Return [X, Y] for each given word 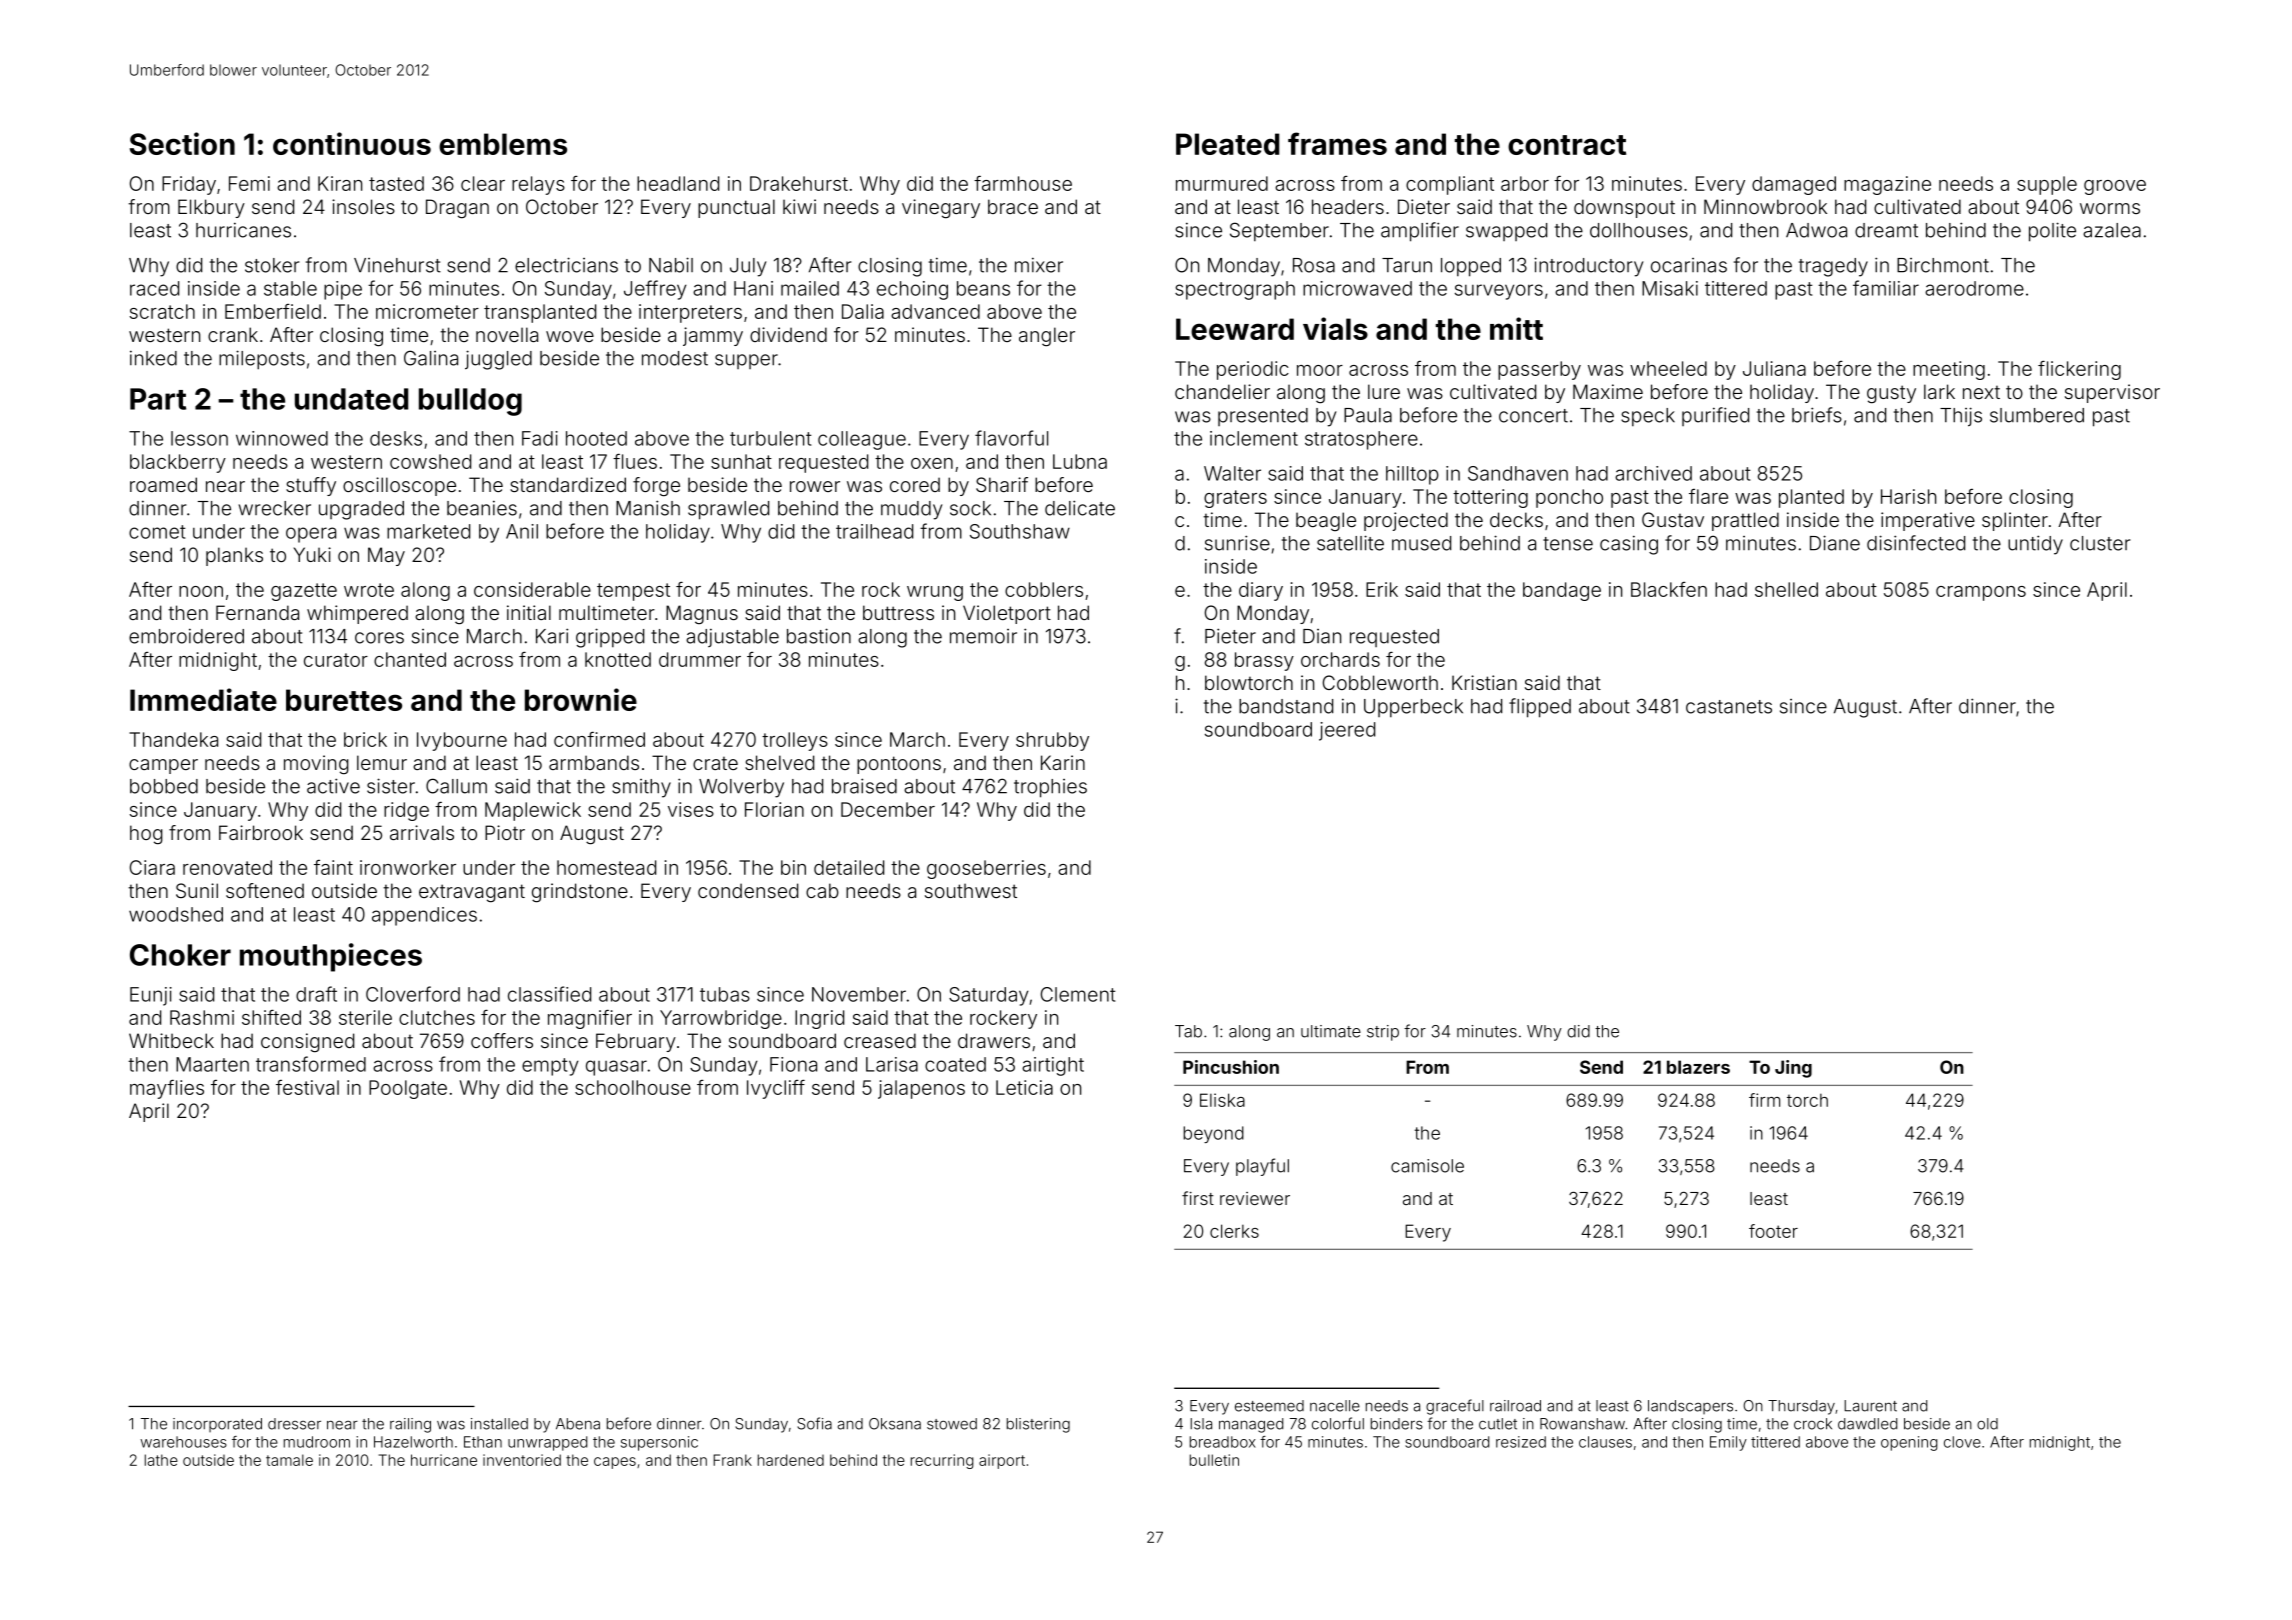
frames [1337, 143]
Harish [1908, 496]
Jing [1793, 1069]
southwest [971, 890]
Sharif [1002, 484]
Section [182, 143]
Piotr [505, 832]
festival [307, 1087]
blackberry [178, 463]
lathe [161, 1460]
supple [2047, 185]
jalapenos [921, 1089]
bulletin [1214, 1460]
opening [1909, 1443]
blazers [1698, 1067]
